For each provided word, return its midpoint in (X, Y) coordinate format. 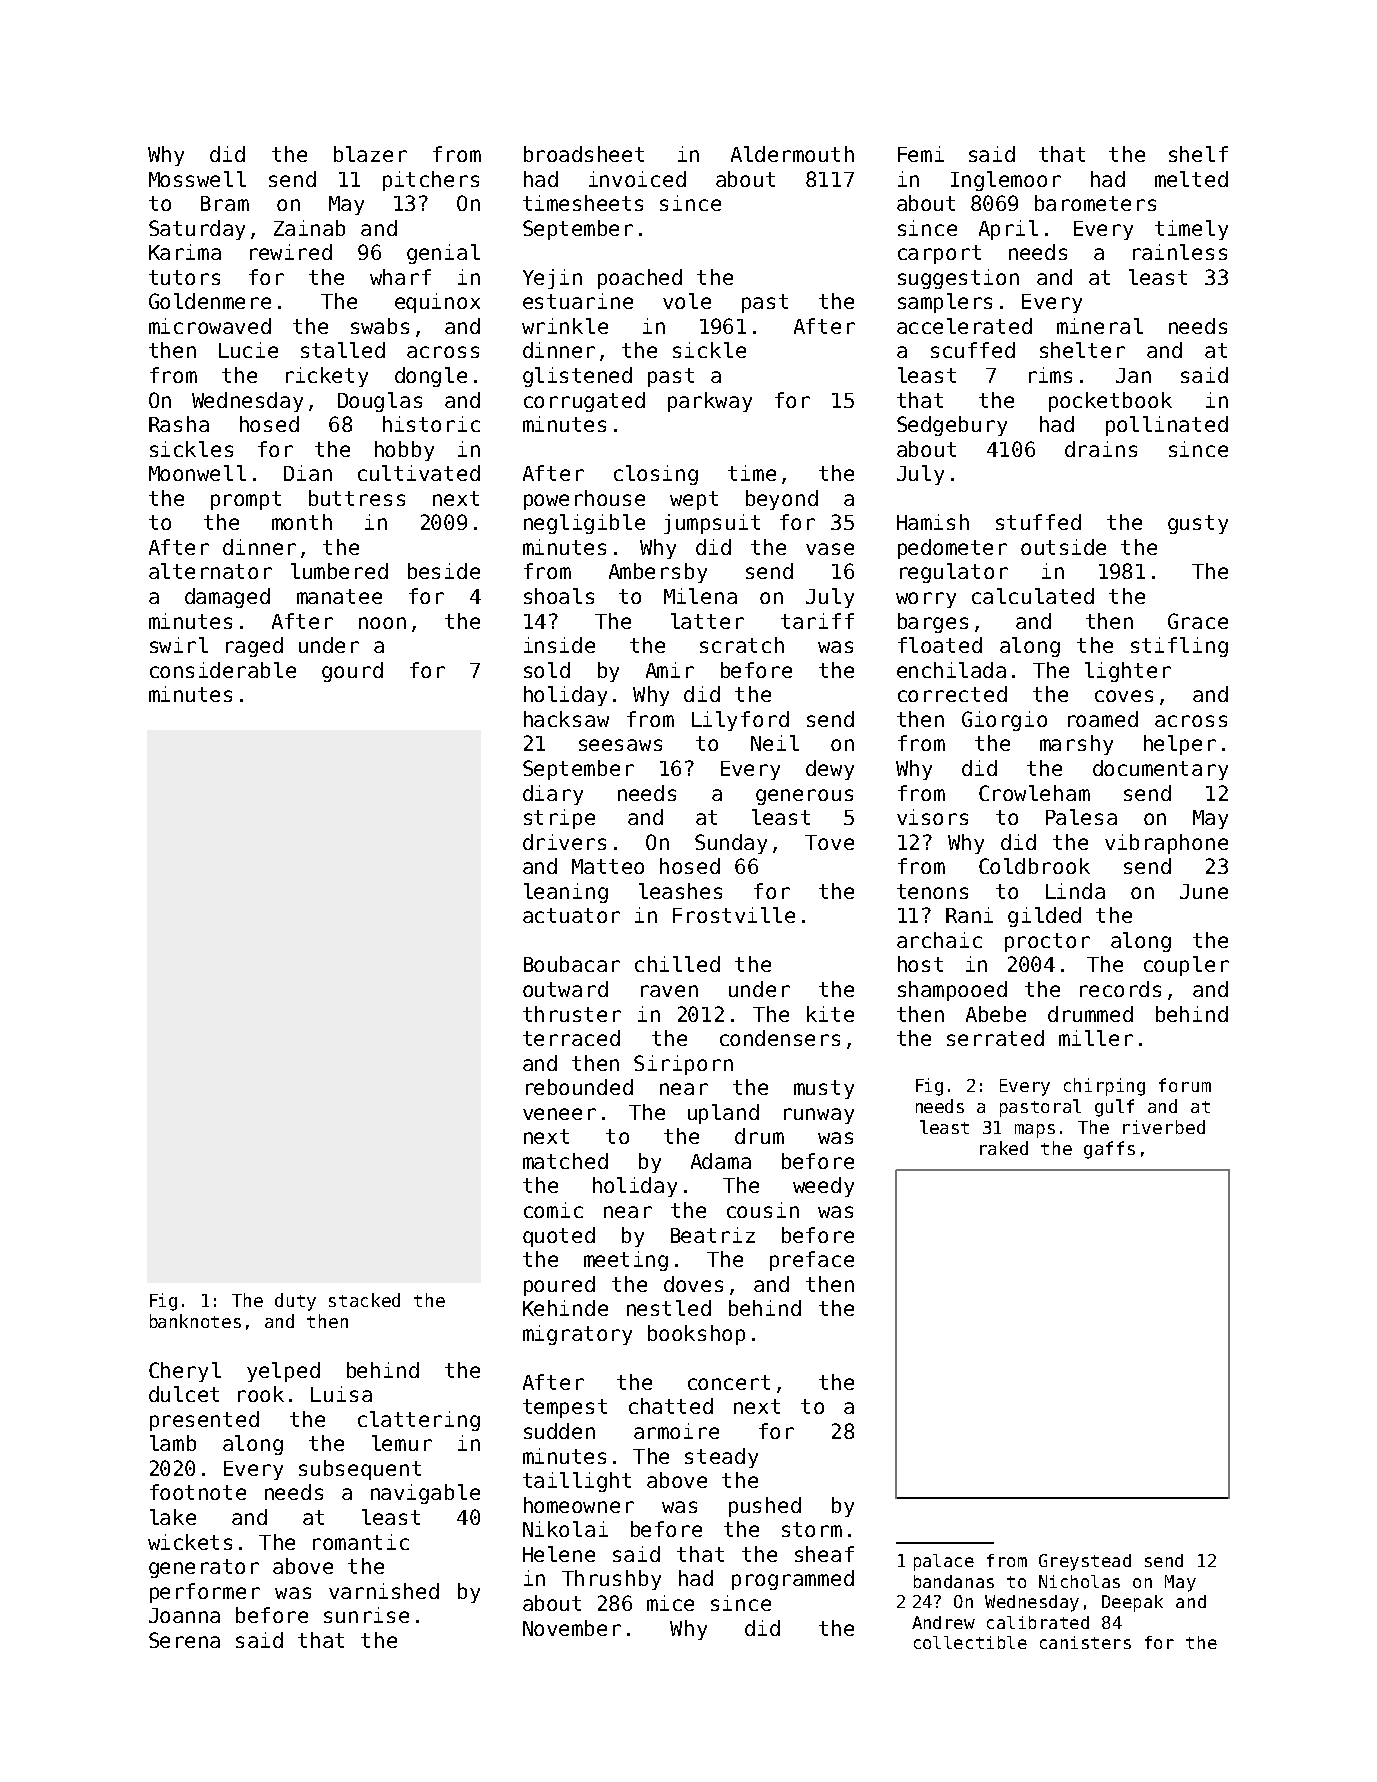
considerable (223, 670)
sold (547, 670)
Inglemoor (1006, 181)
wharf (400, 277)
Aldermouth (792, 154)
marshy (1076, 745)
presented (204, 1421)
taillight (577, 1482)
